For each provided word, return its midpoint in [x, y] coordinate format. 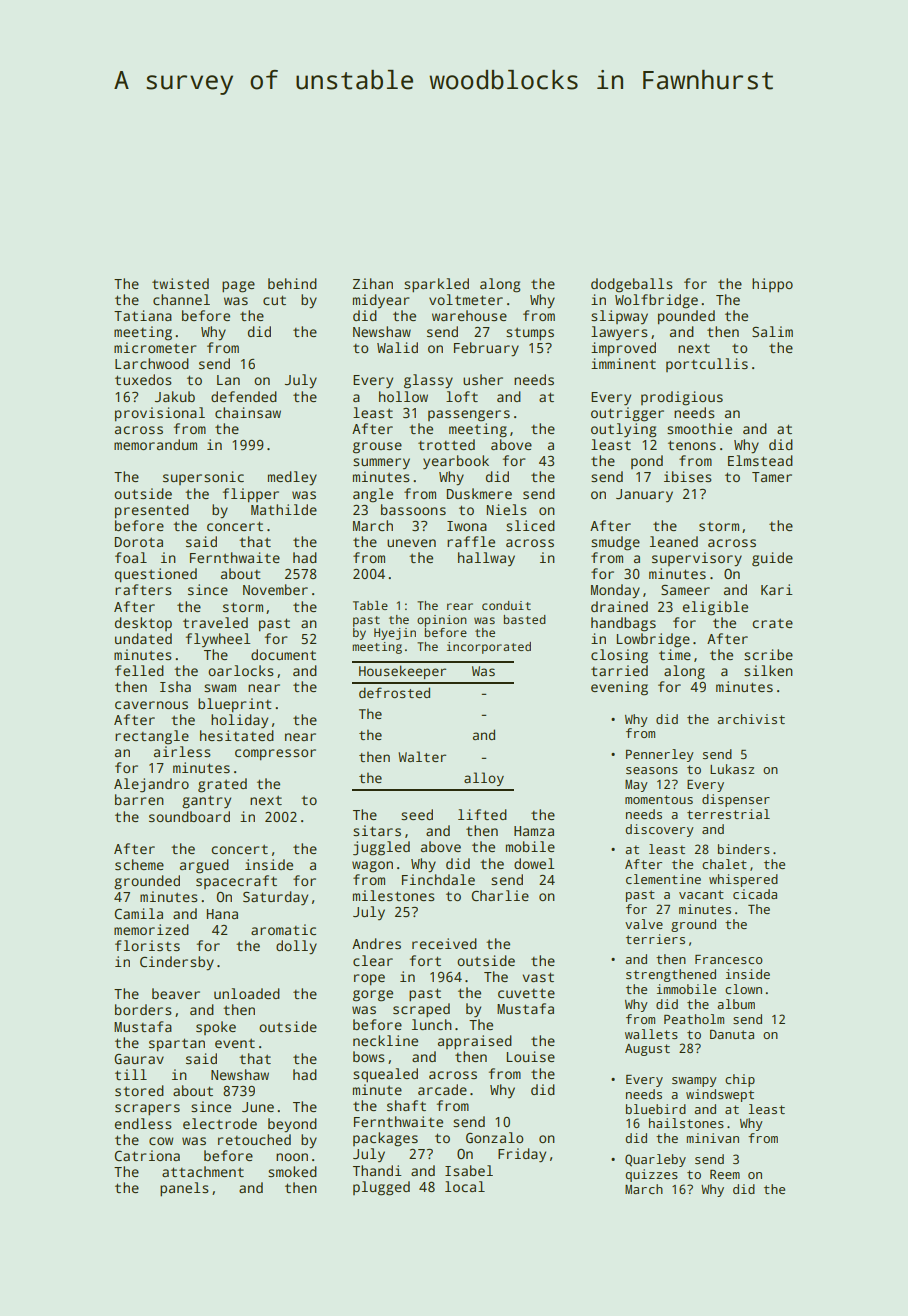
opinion [442, 621]
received [444, 943]
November [275, 589]
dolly [296, 947]
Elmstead [760, 460]
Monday [615, 591]
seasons [652, 770]
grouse [377, 448]
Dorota [139, 542]
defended [244, 396]
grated [222, 785]
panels [184, 1189]
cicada [755, 894]
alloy [484, 779]
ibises [688, 476]
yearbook [456, 462]
